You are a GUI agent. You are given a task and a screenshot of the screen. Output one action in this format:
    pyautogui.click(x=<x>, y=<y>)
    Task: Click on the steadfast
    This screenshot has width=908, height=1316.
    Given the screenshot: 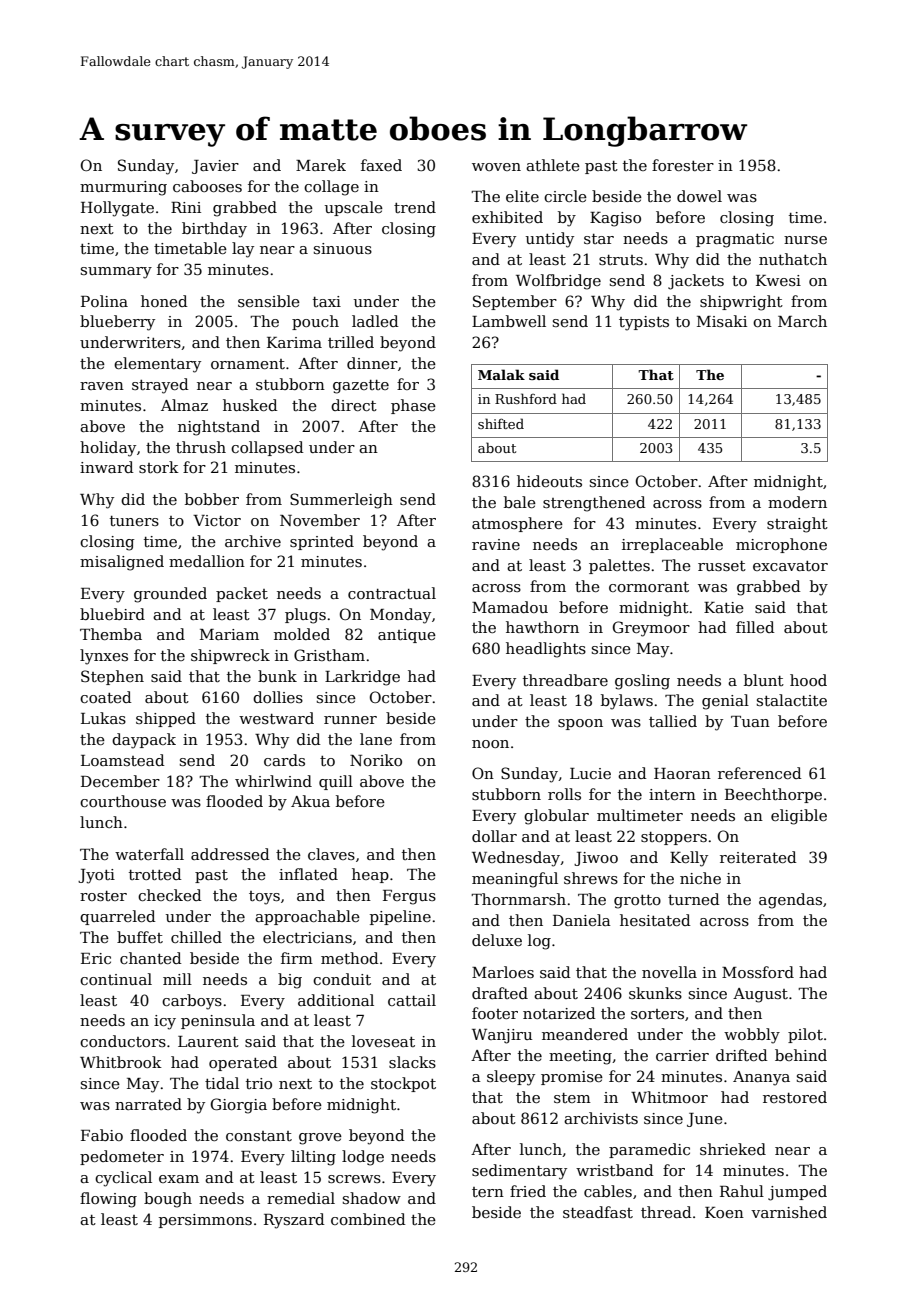 What is the action you would take?
    pyautogui.click(x=598, y=1212)
